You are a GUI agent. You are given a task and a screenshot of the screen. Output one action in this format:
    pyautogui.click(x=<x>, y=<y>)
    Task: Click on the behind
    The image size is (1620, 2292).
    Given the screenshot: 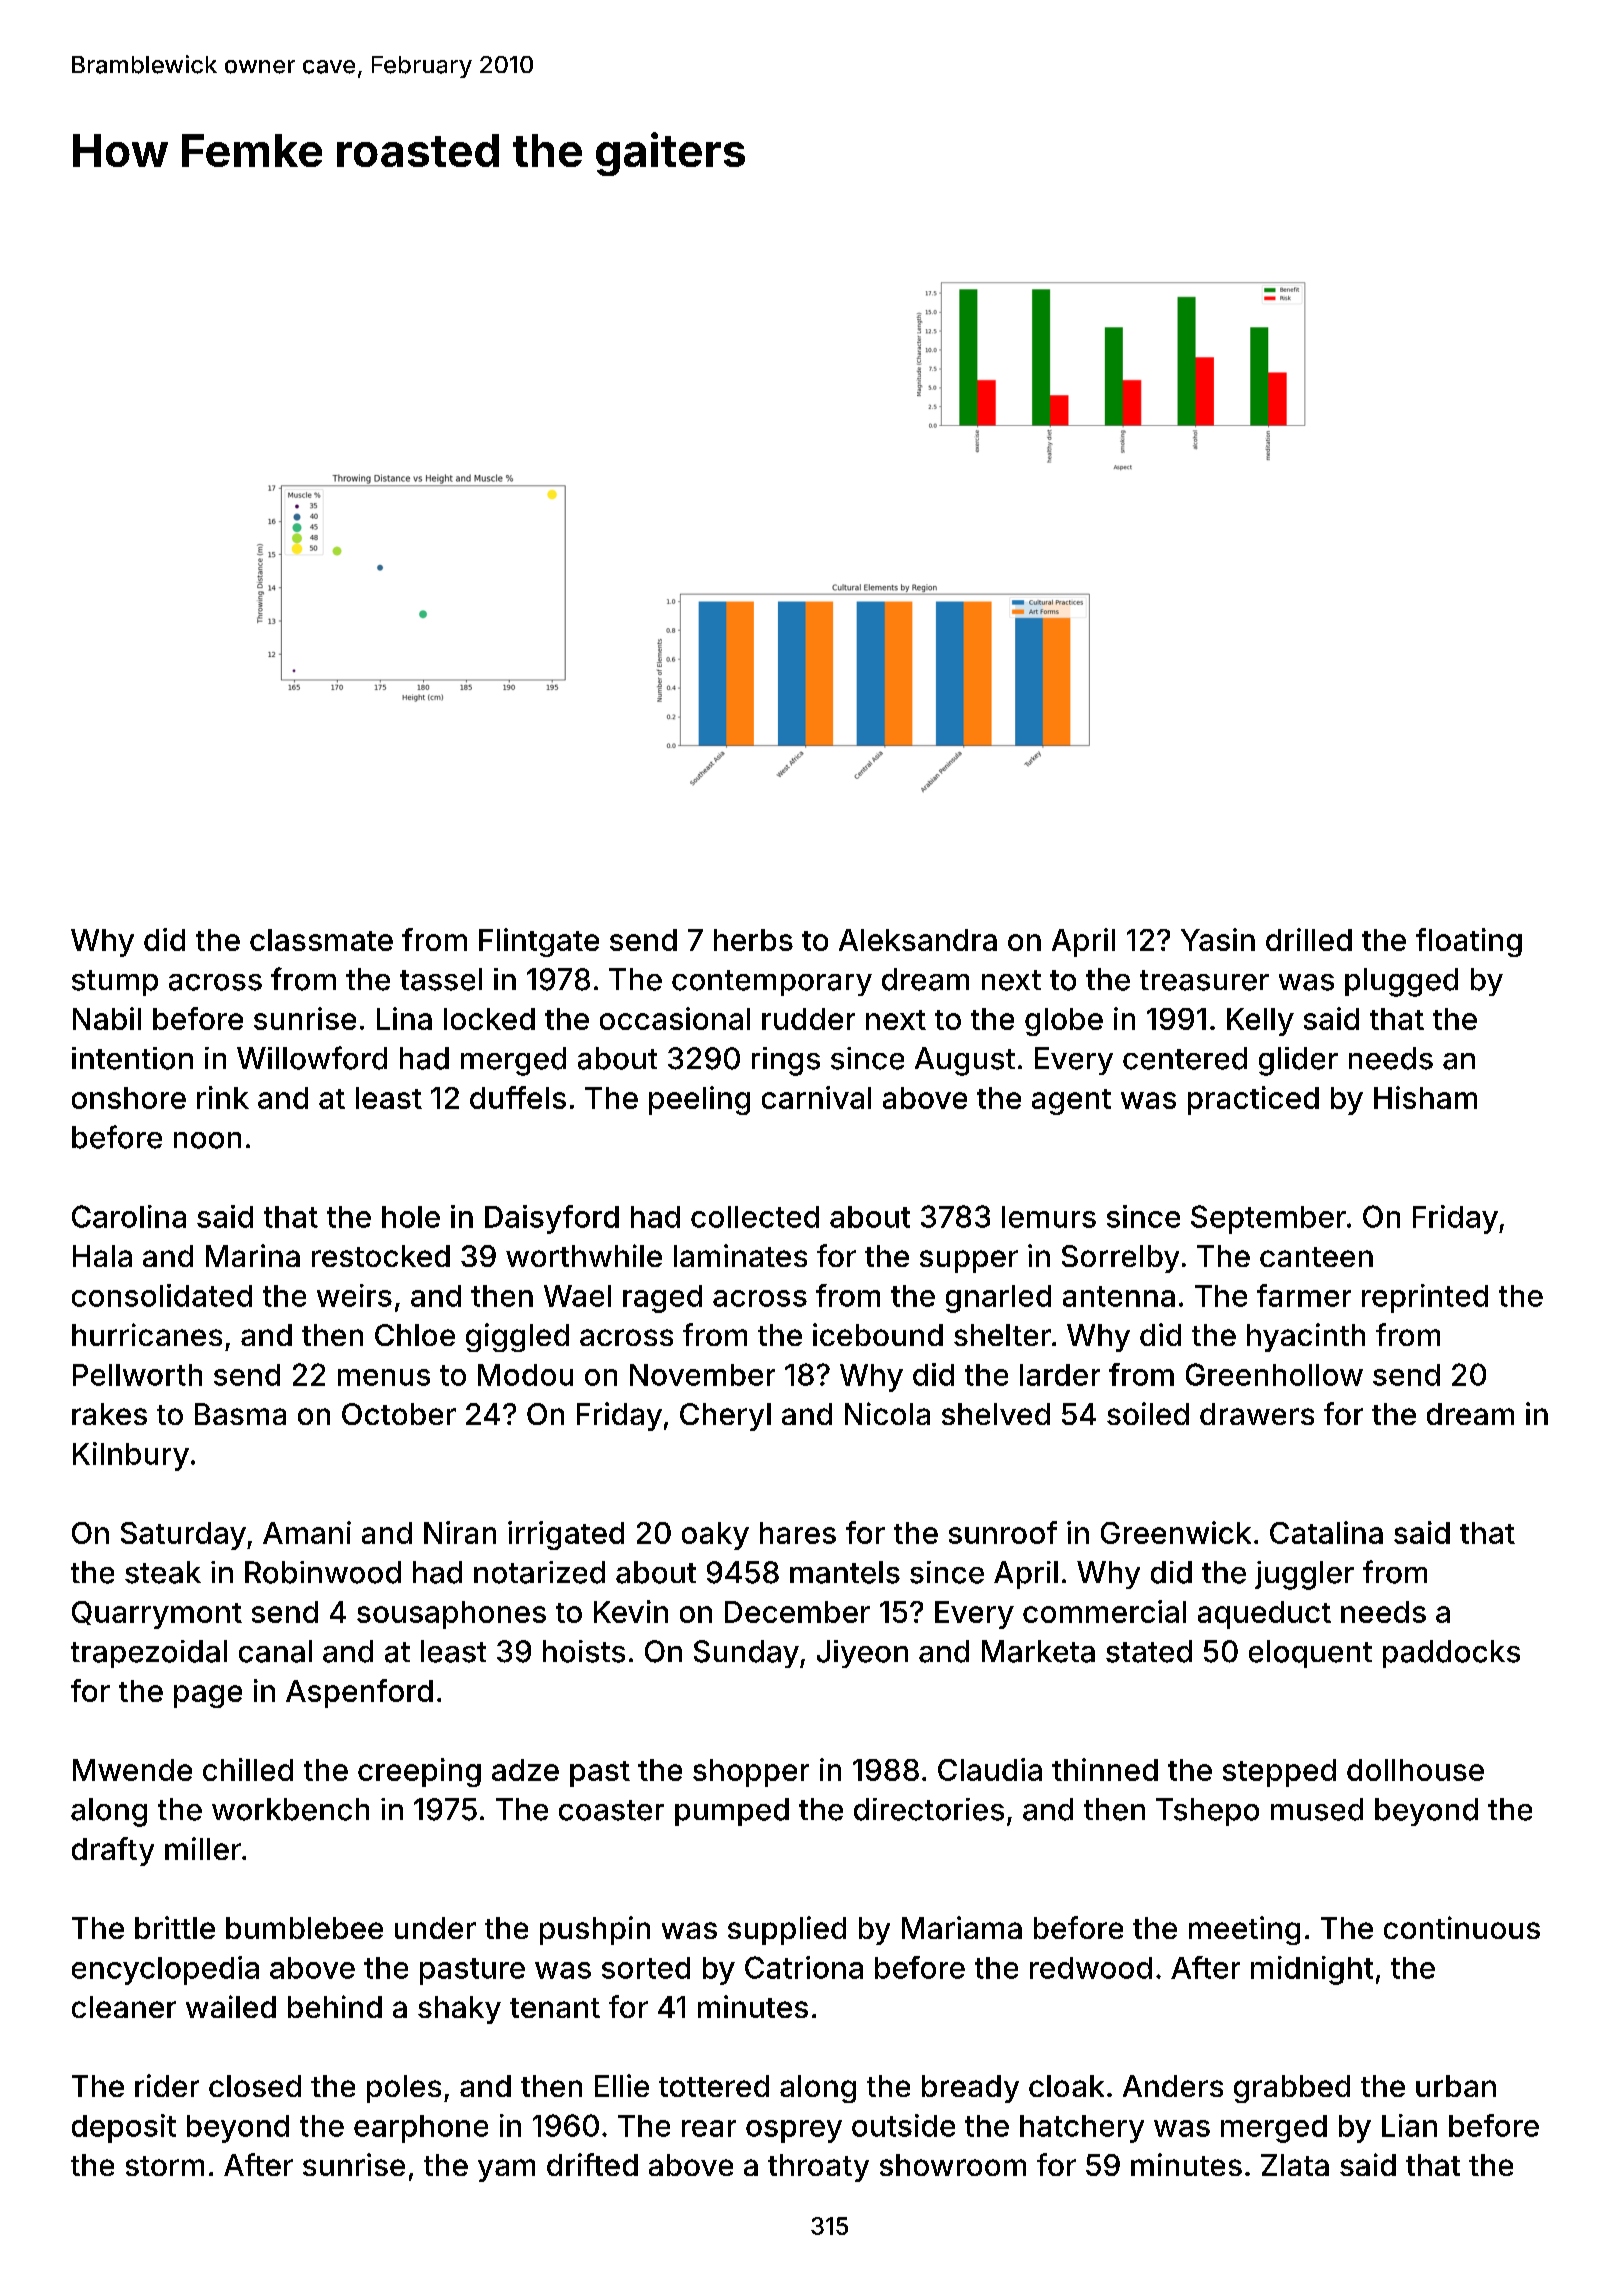 What is the action you would take?
    pyautogui.click(x=335, y=2006)
